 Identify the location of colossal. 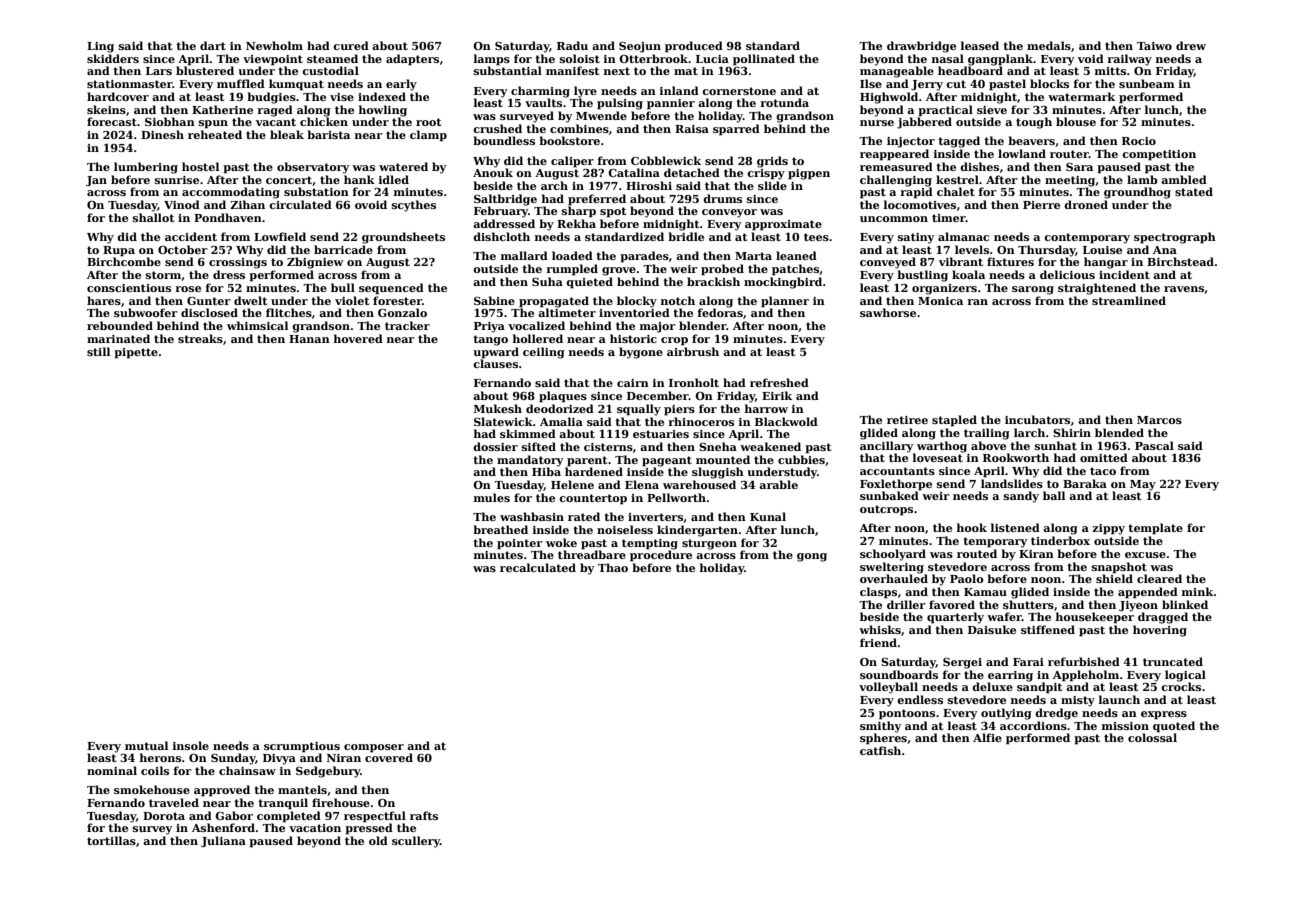
(1152, 737).
